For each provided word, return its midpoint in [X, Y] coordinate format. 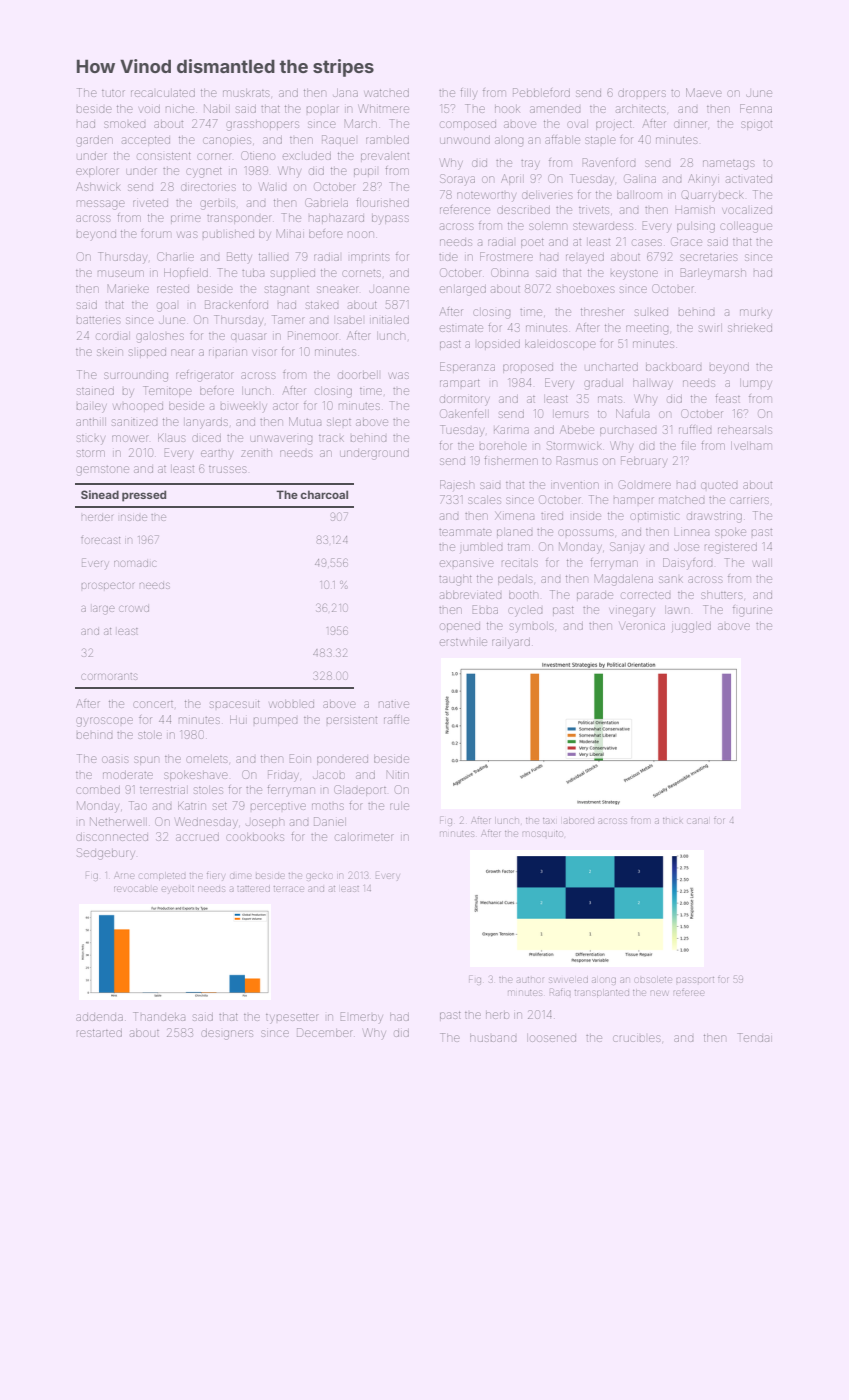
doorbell [358, 375]
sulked [651, 312]
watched [386, 93]
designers [227, 1034]
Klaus [171, 438]
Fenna [756, 108]
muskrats [246, 93]
